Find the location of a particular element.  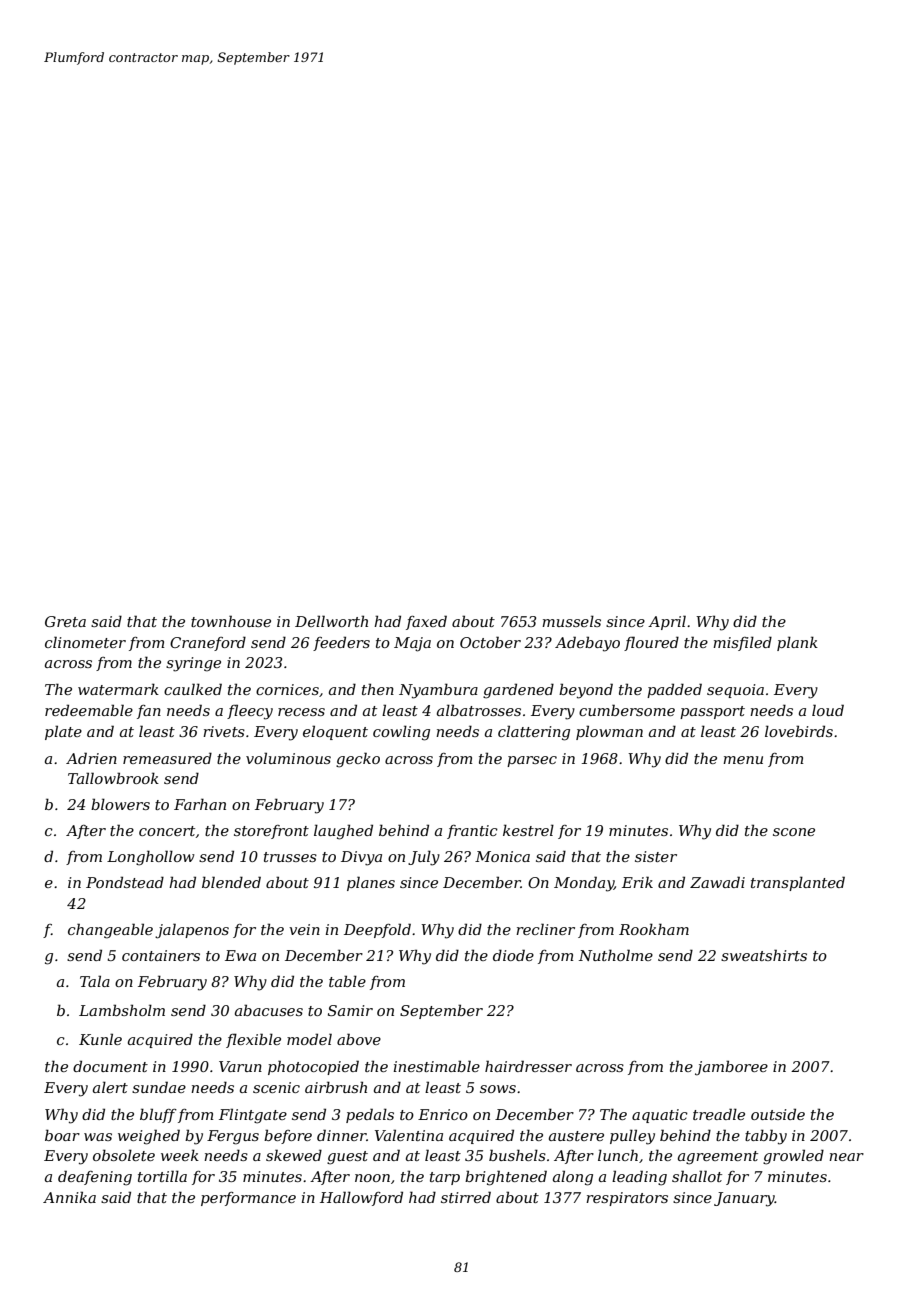

growled is located at coordinates (793, 1157).
